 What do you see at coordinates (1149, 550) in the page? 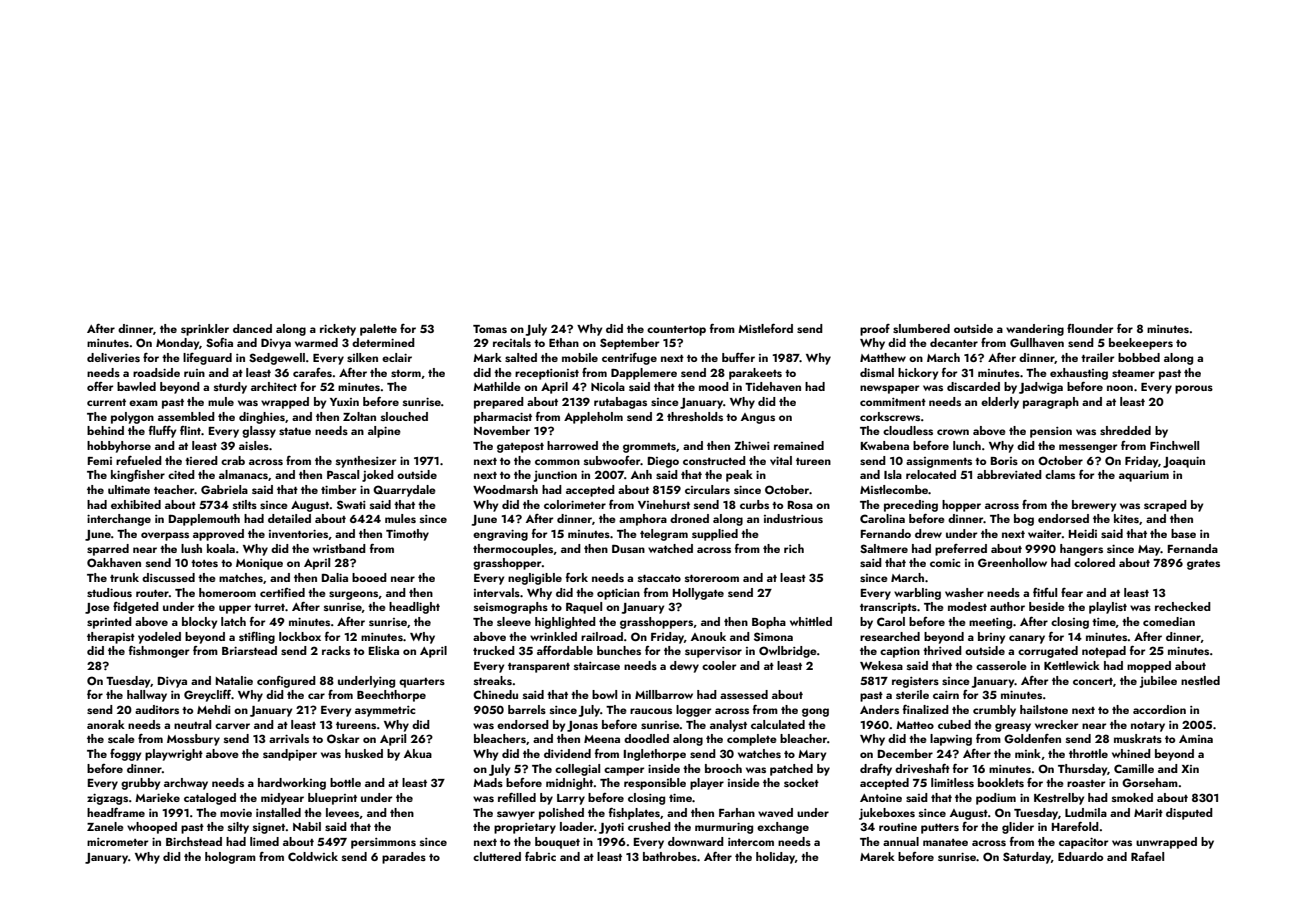
I see `May` at bounding box center [1149, 550].
